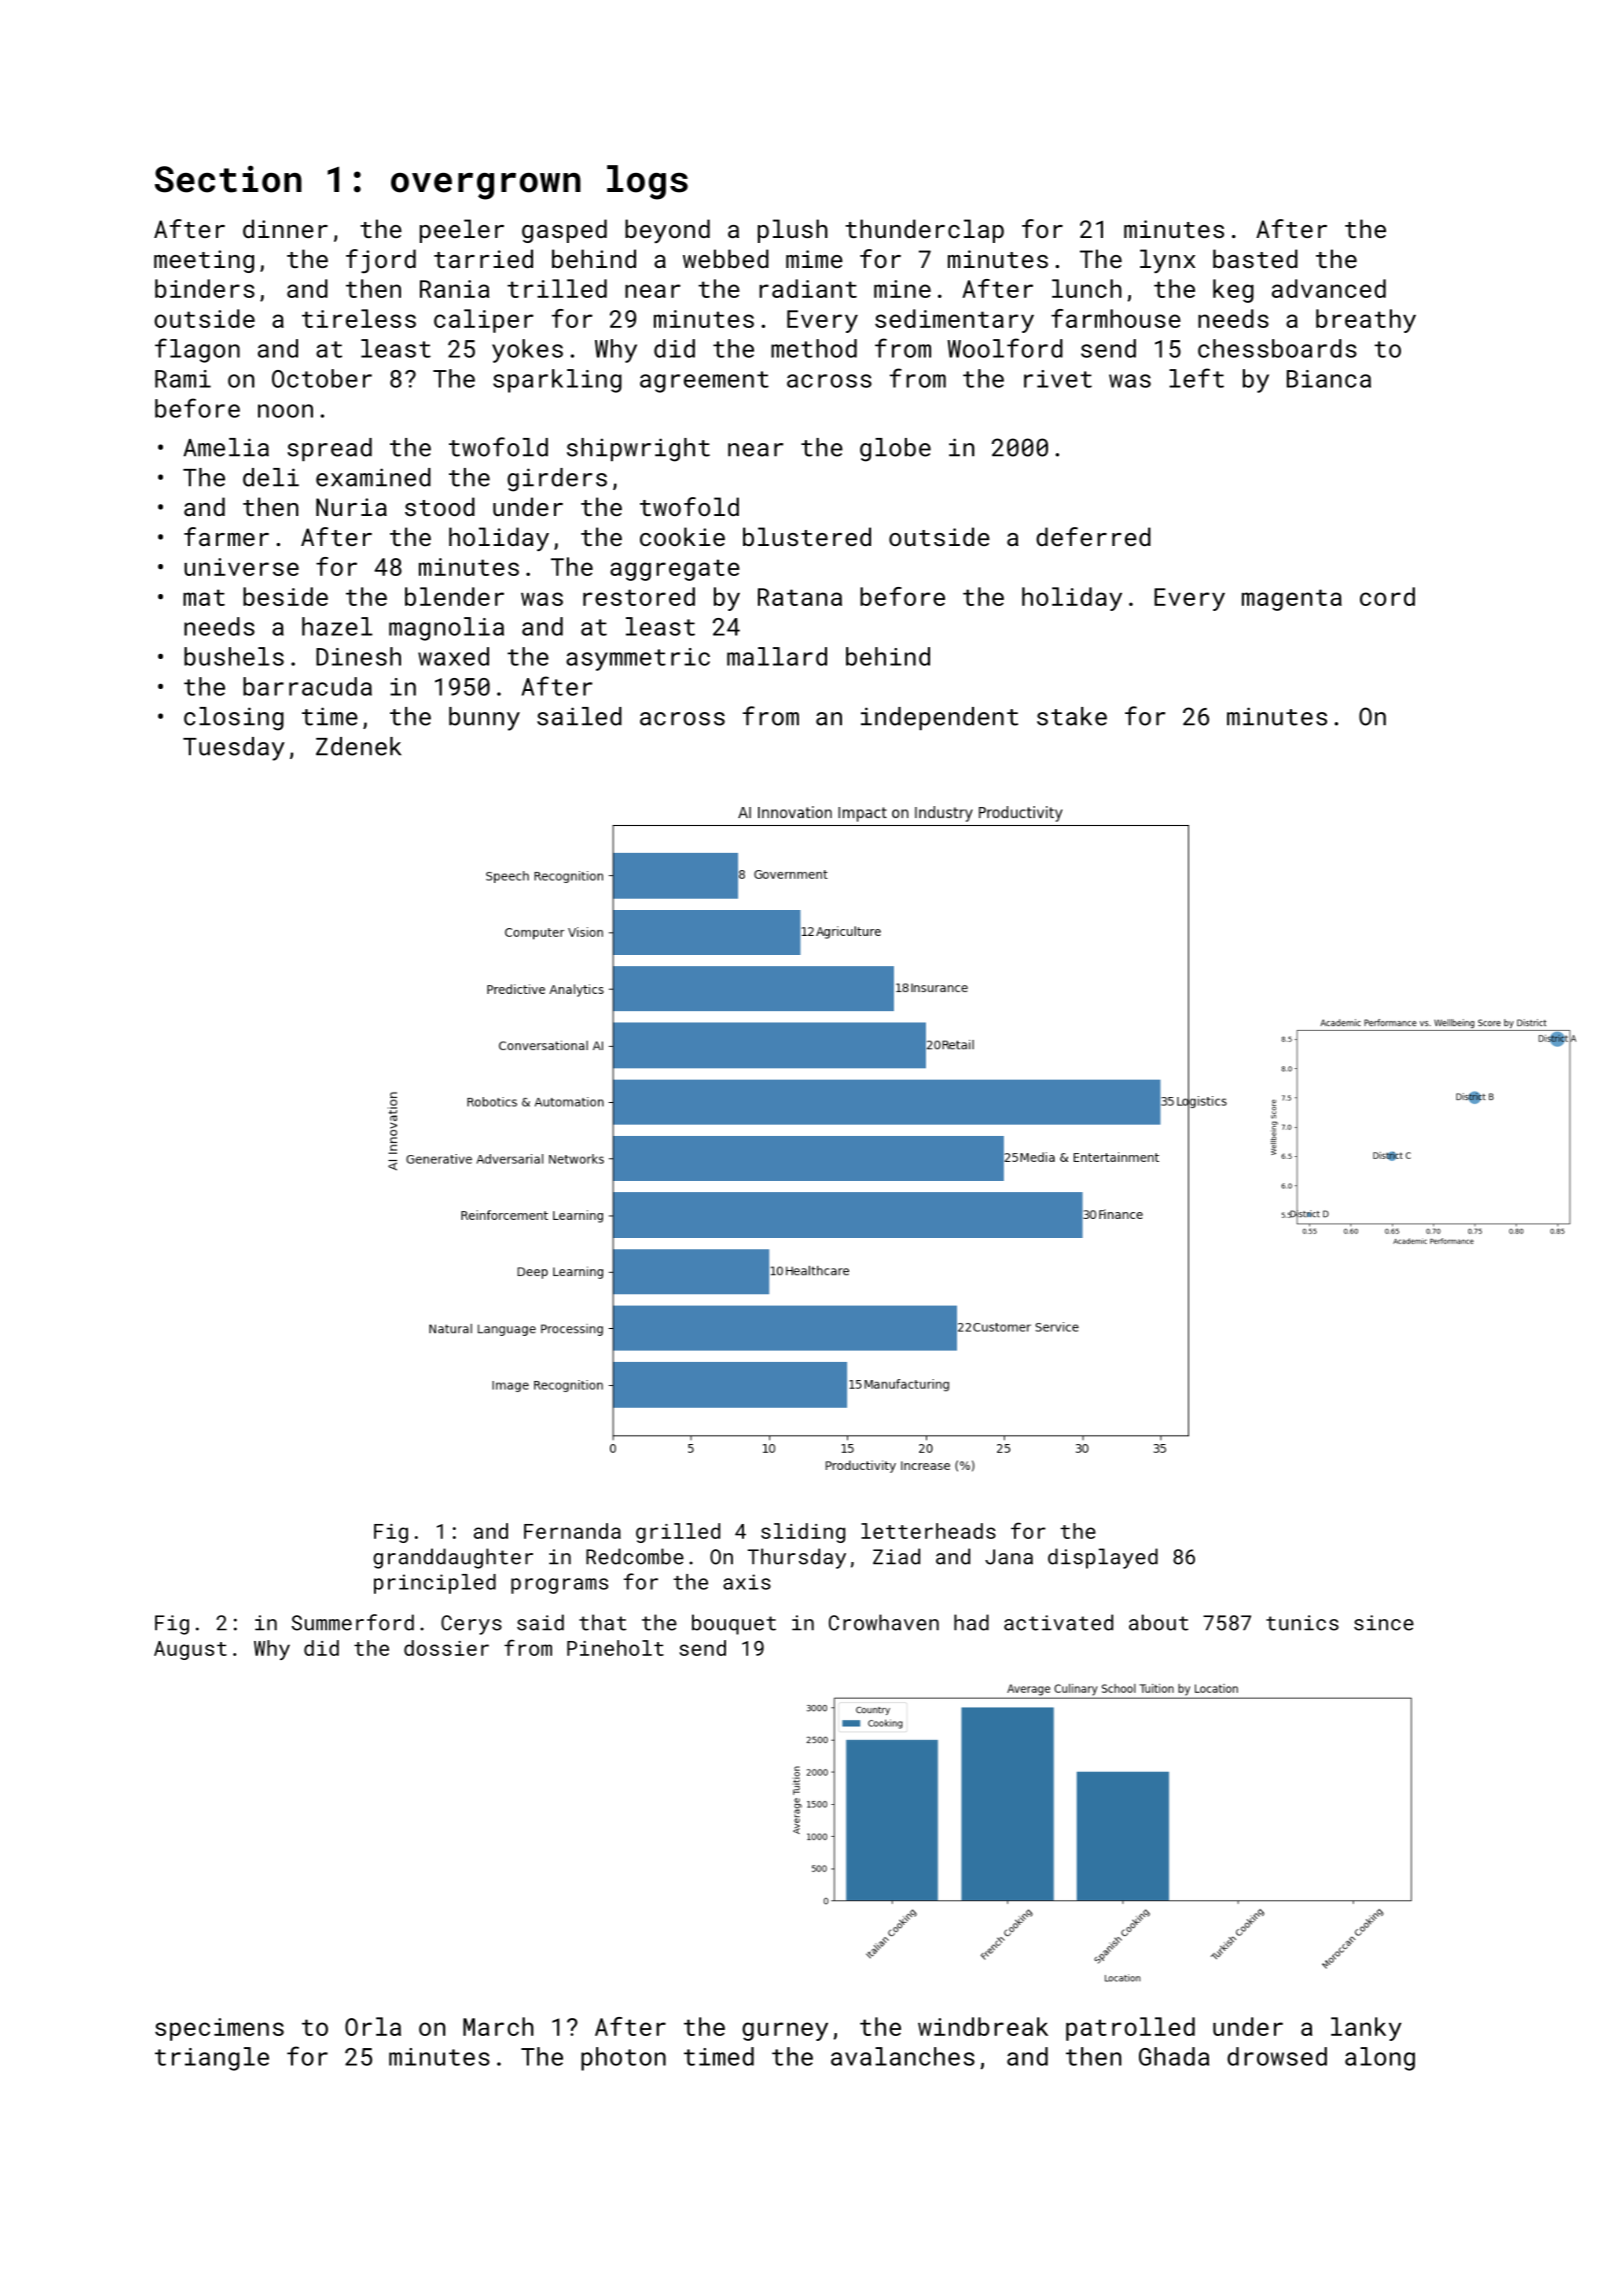 The image size is (1620, 2292). What do you see at coordinates (358, 746) in the screenshot?
I see `Zdenek` at bounding box center [358, 746].
